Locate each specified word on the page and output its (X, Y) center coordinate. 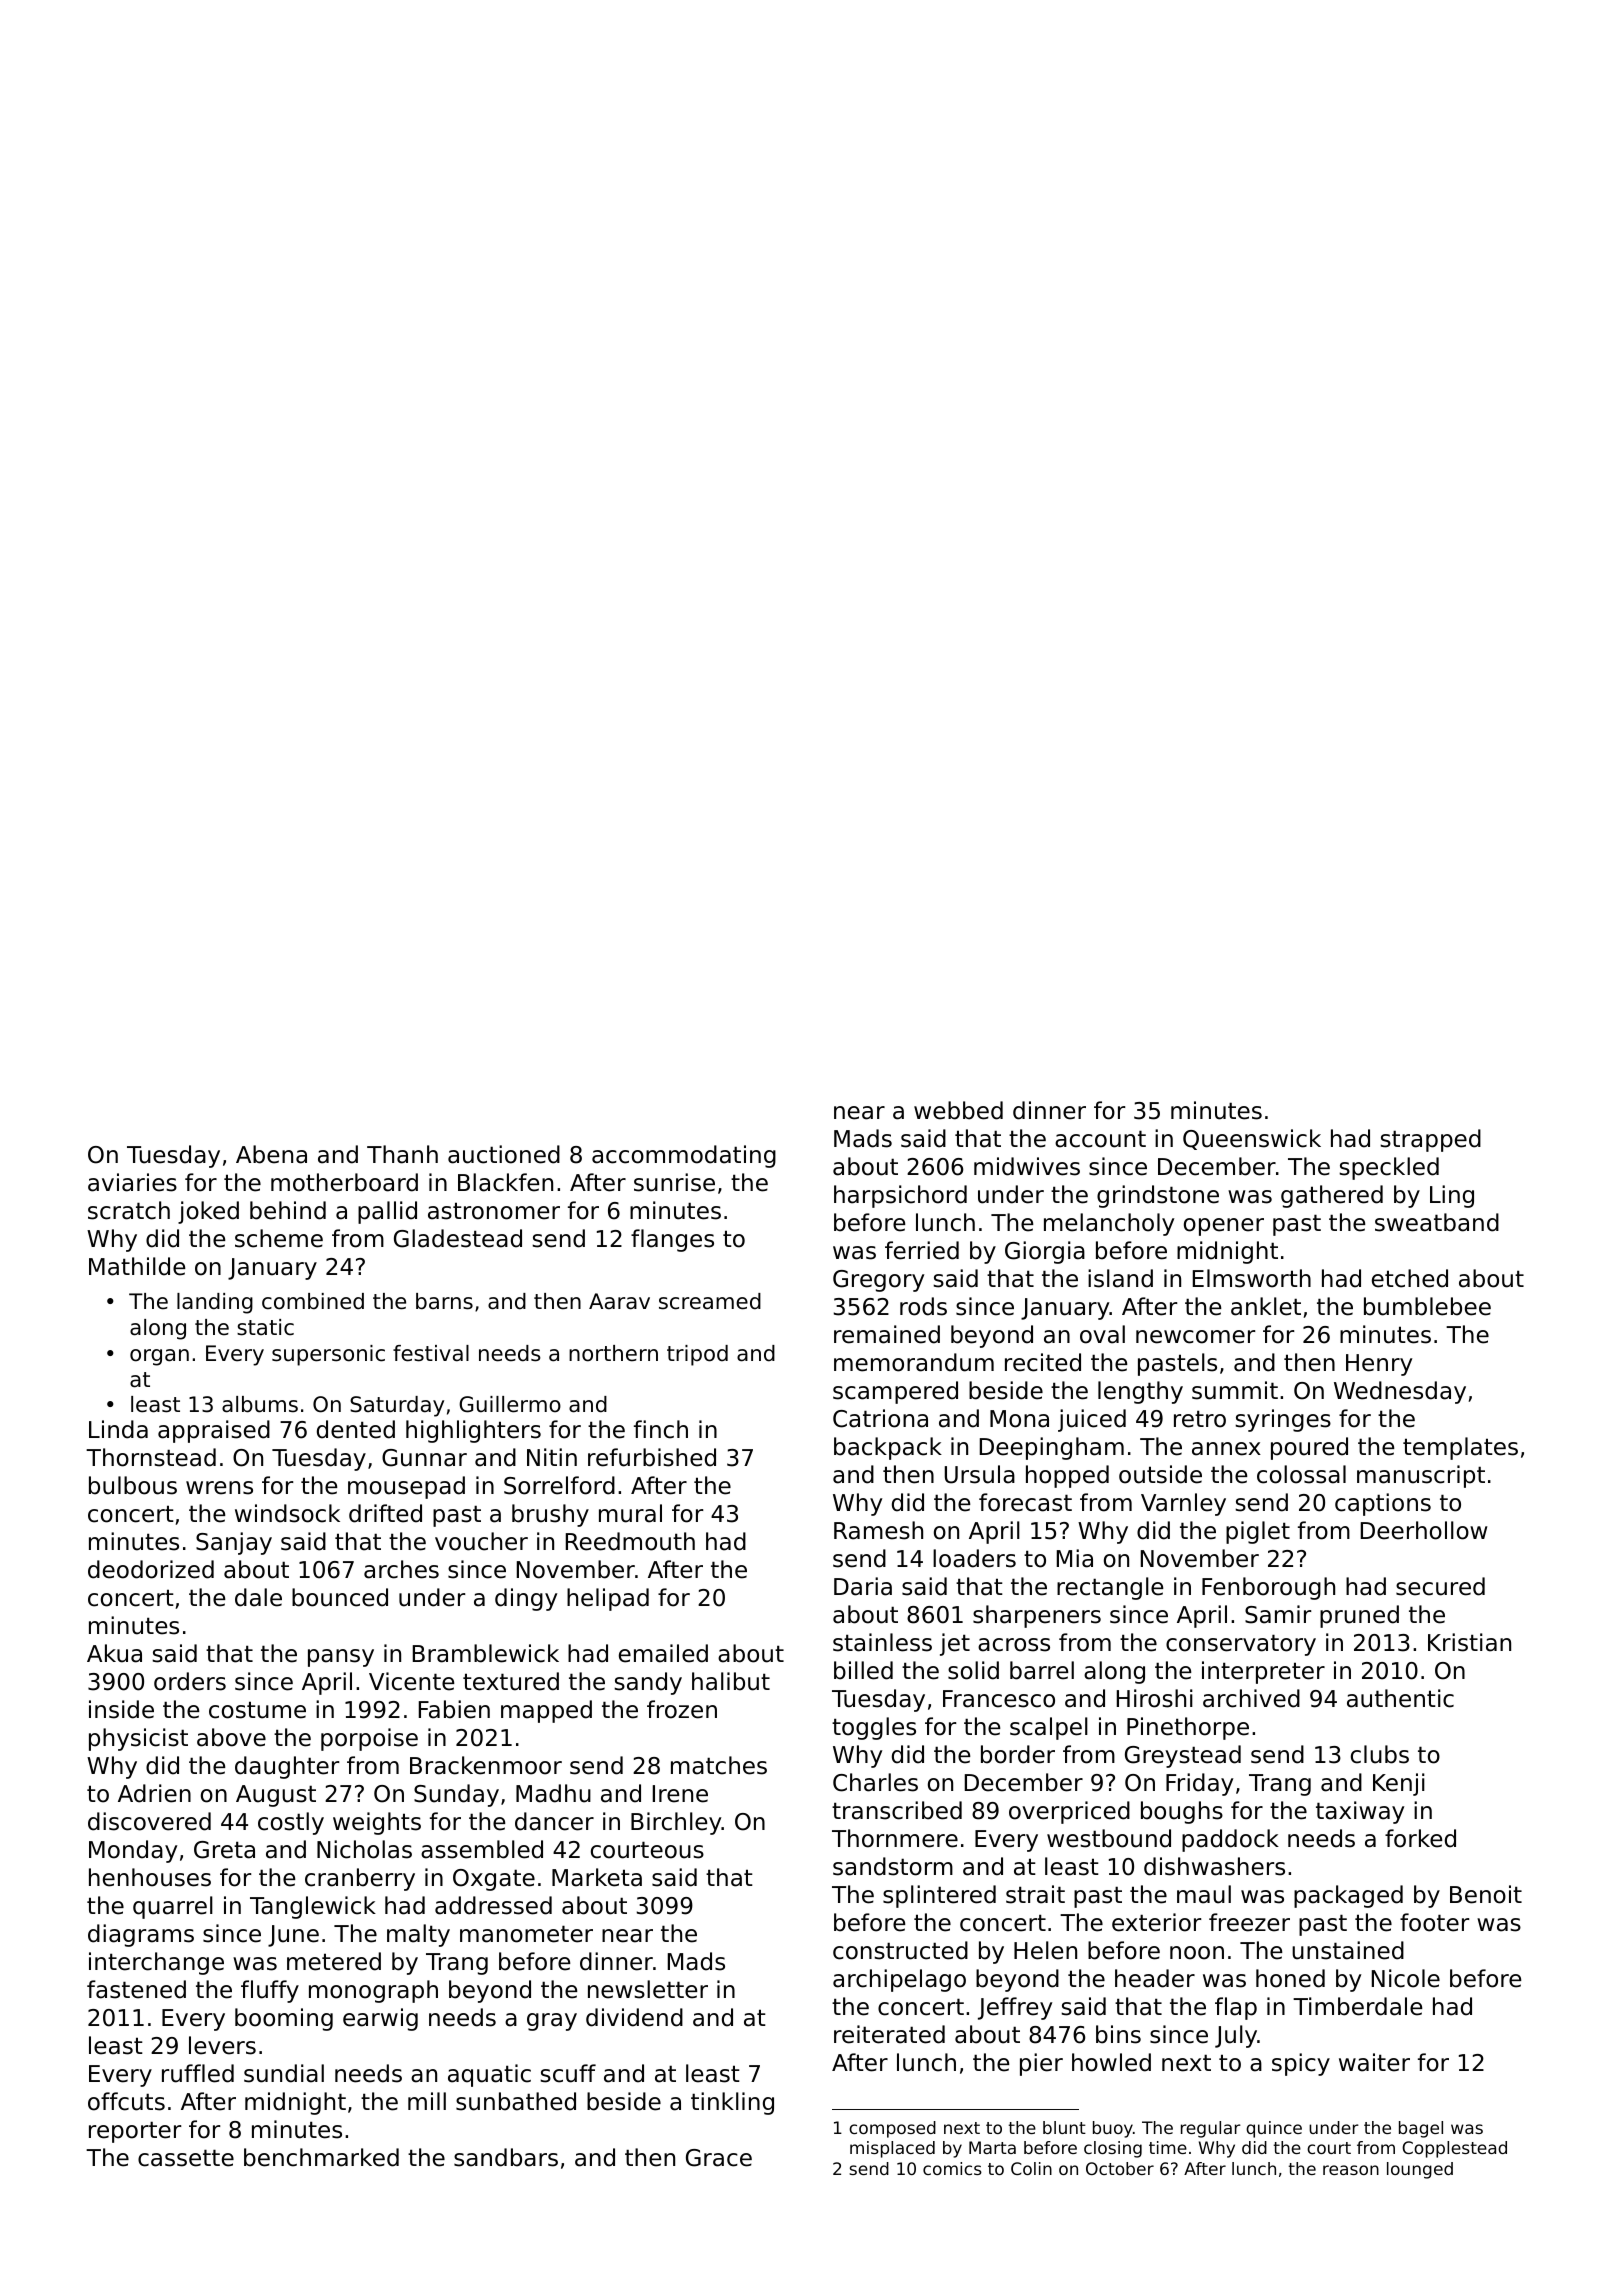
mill (427, 2101)
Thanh (402, 1154)
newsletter (648, 1989)
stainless (882, 1642)
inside (121, 1709)
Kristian (1469, 1642)
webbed (958, 1110)
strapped (1430, 1140)
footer (1434, 1922)
